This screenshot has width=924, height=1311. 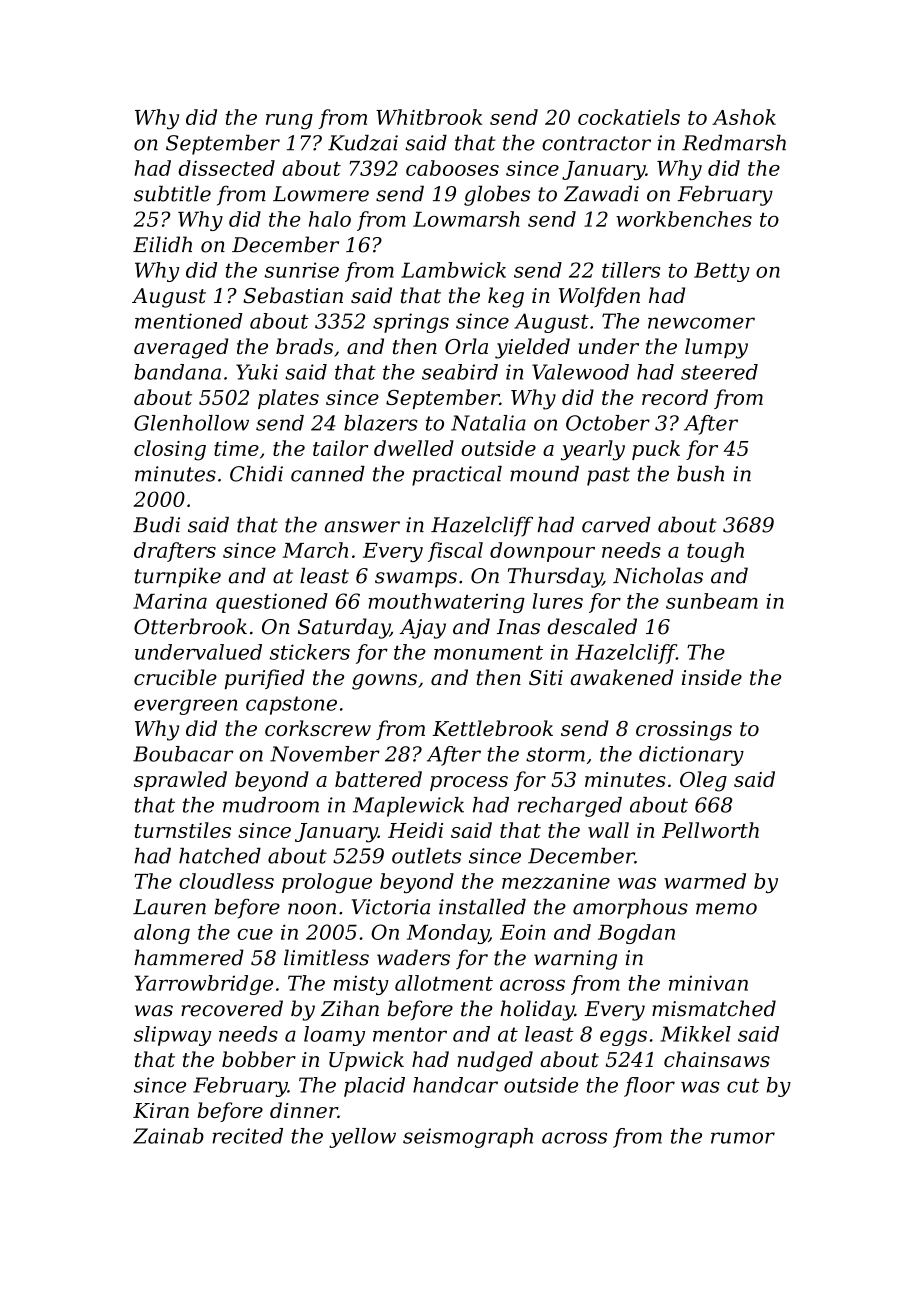 I want to click on dwelled, so click(x=414, y=448).
